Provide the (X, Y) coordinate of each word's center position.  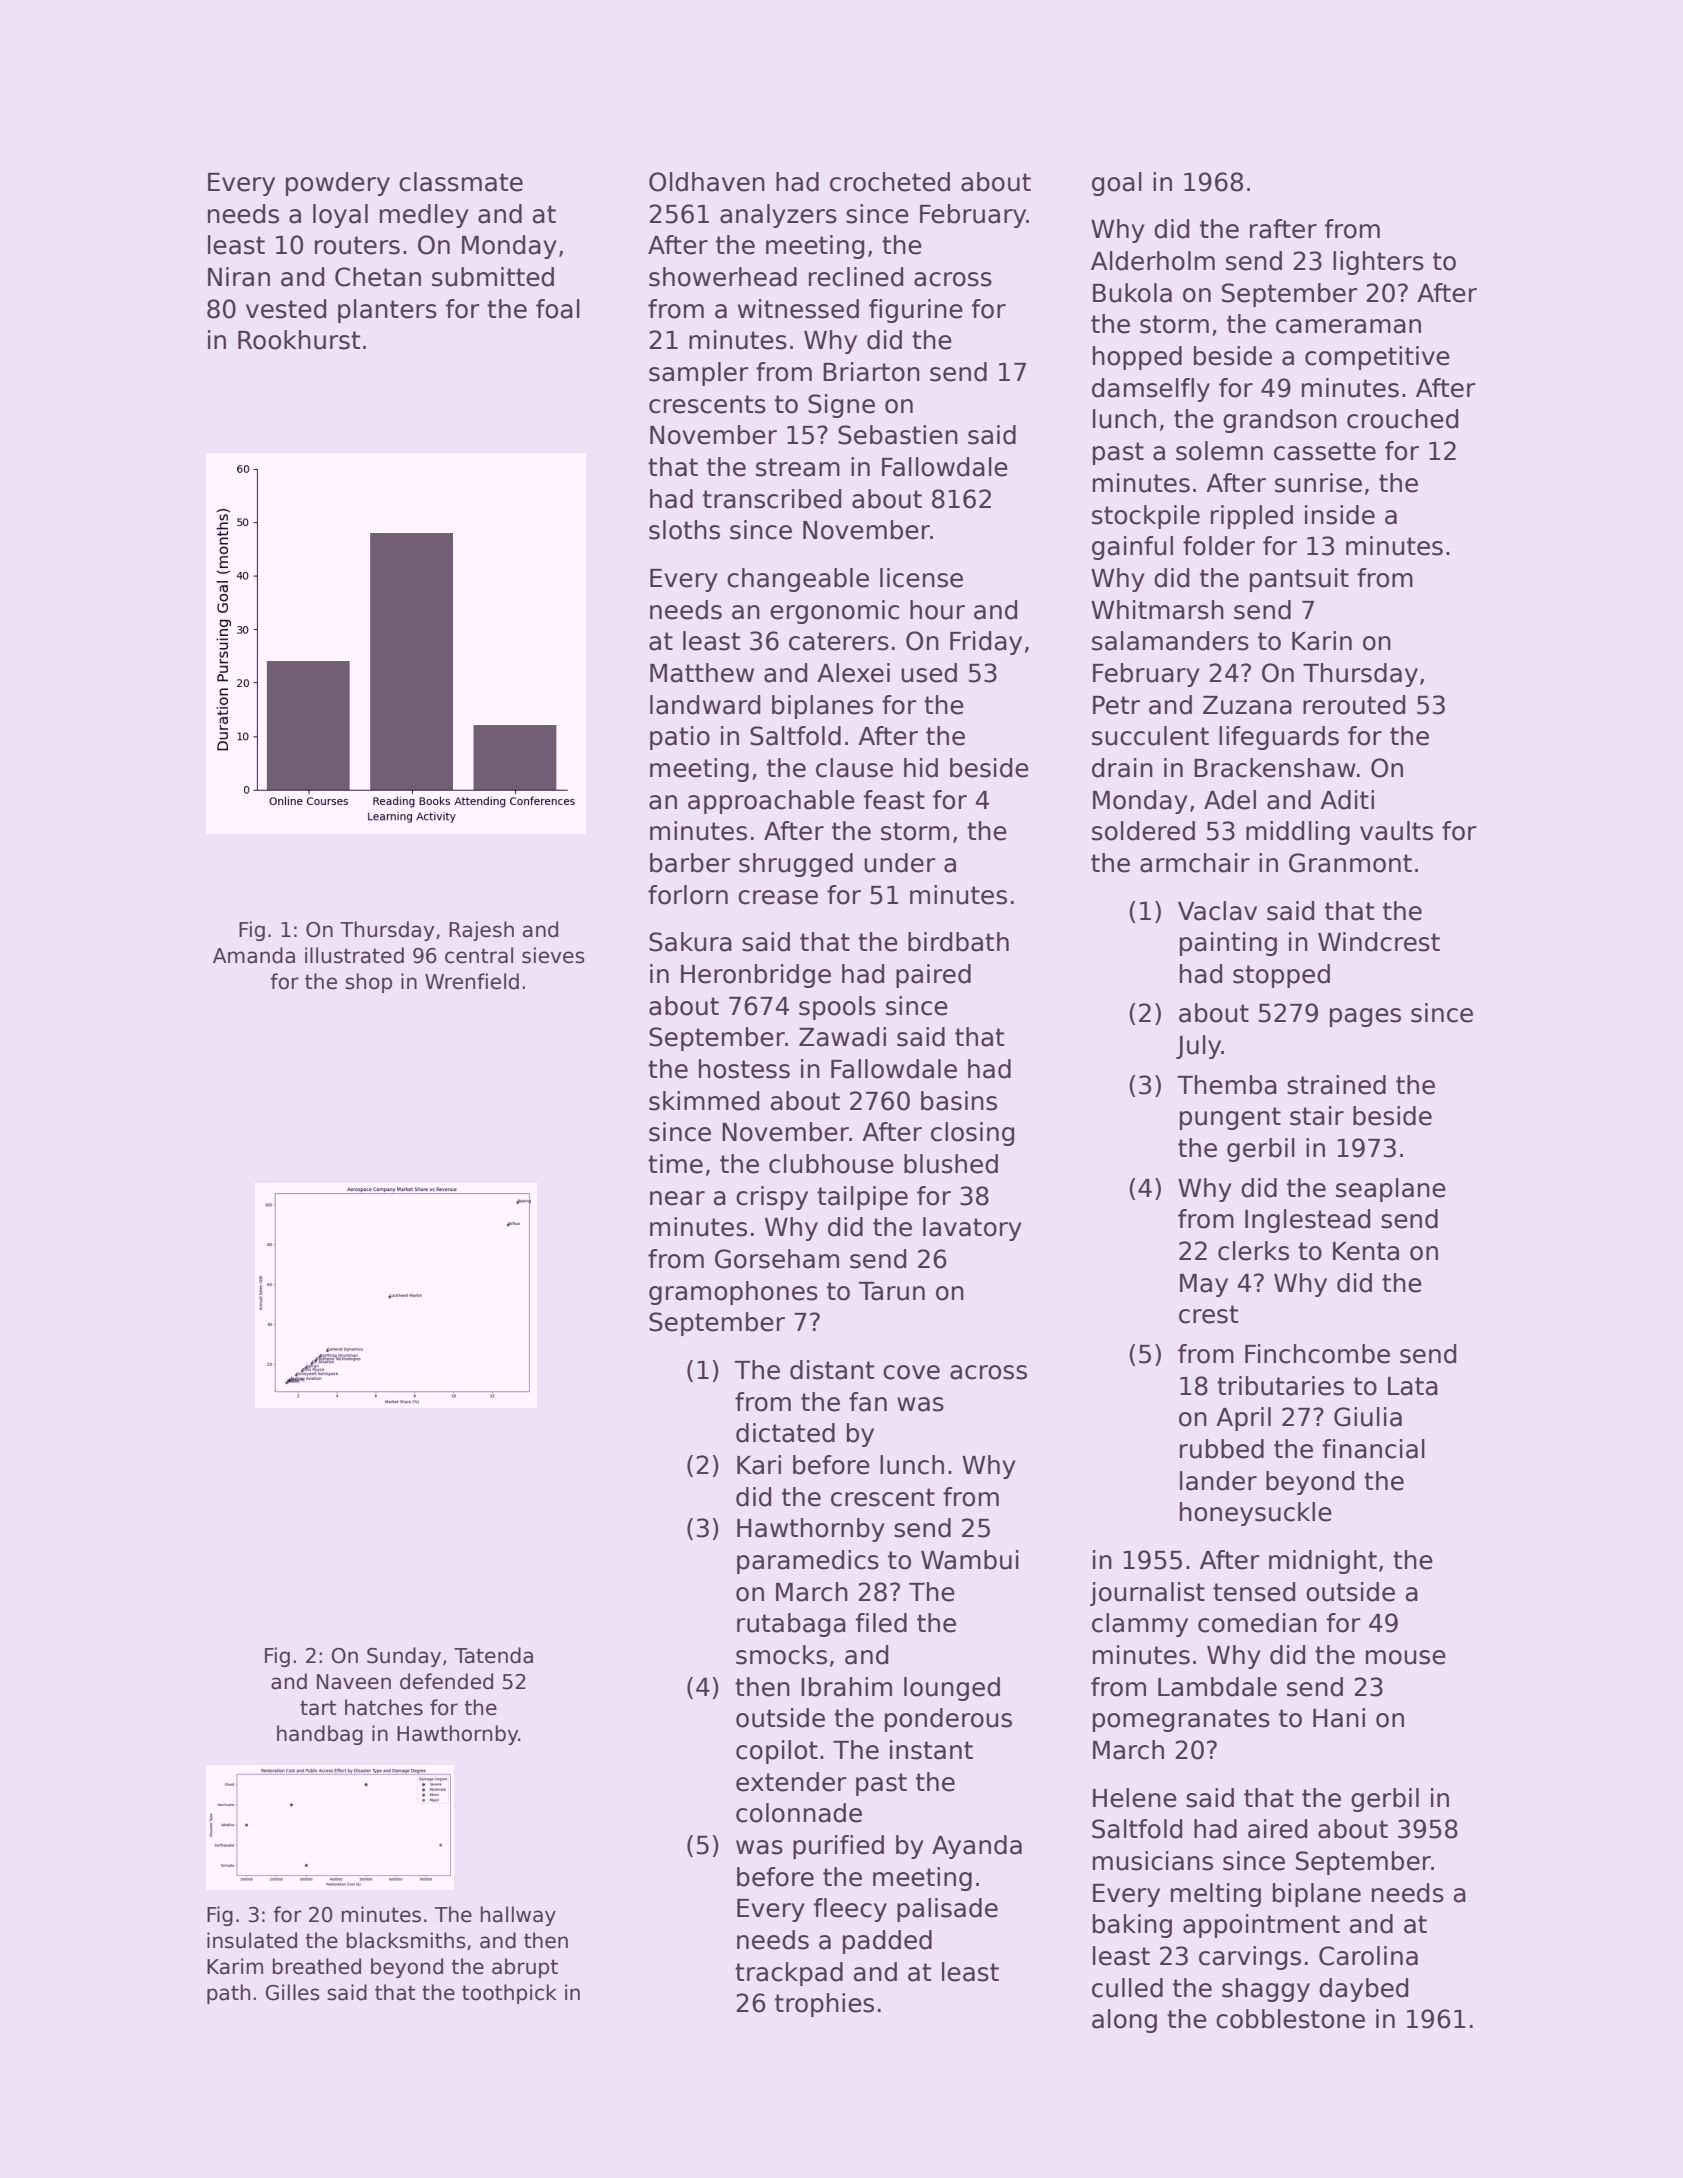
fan (868, 1402)
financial (1373, 1449)
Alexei (853, 673)
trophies (824, 2005)
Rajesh (481, 931)
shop (368, 983)
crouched (1402, 419)
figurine (916, 311)
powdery (338, 184)
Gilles (292, 1992)
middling (1298, 833)
